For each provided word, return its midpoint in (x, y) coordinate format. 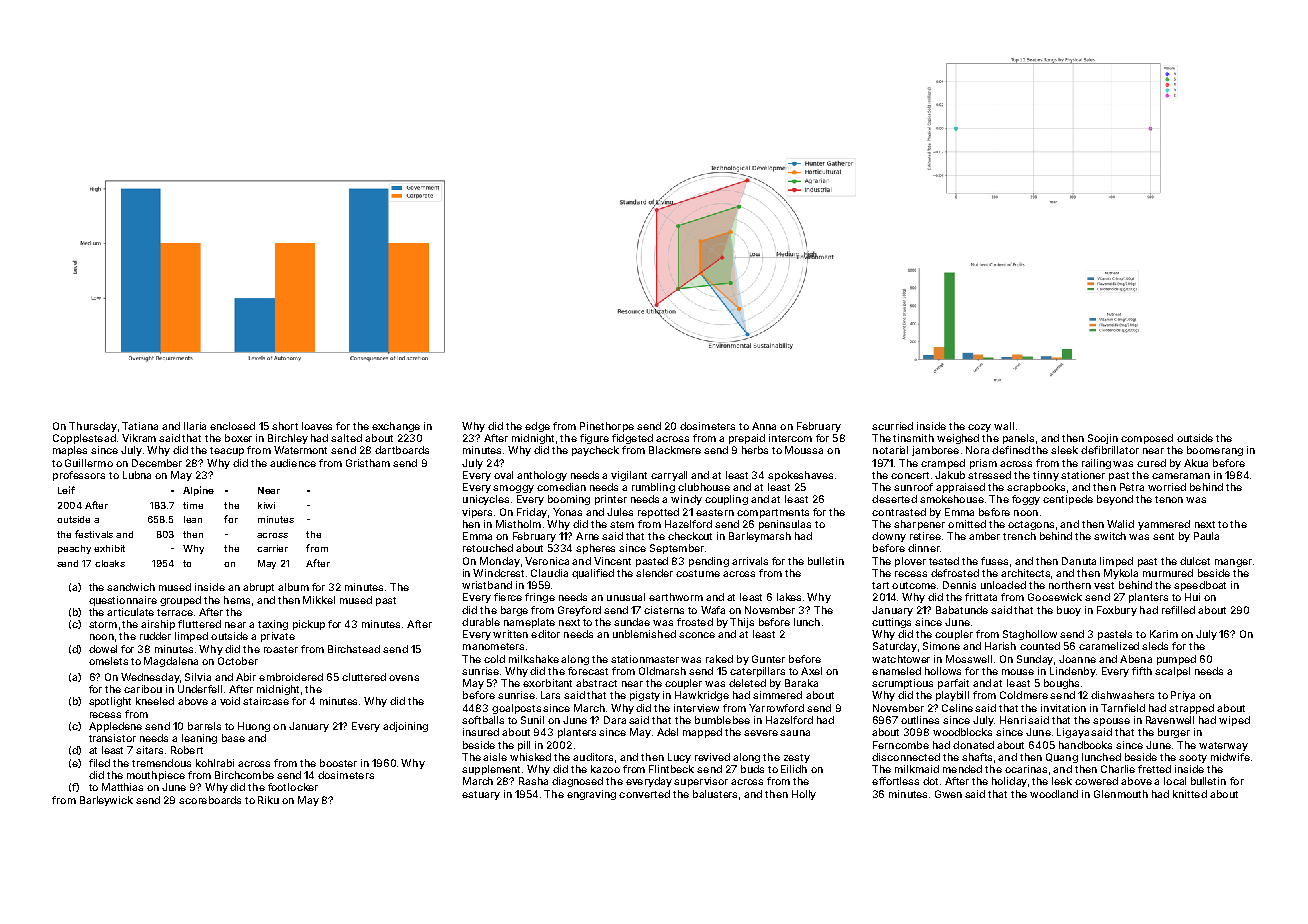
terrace (175, 612)
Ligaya (1073, 733)
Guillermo (89, 463)
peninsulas (785, 525)
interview (696, 708)
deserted (894, 499)
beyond (1115, 500)
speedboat (1200, 586)
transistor (112, 738)
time (193, 505)
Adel (667, 732)
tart (880, 585)
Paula (1206, 536)
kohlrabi (215, 763)
